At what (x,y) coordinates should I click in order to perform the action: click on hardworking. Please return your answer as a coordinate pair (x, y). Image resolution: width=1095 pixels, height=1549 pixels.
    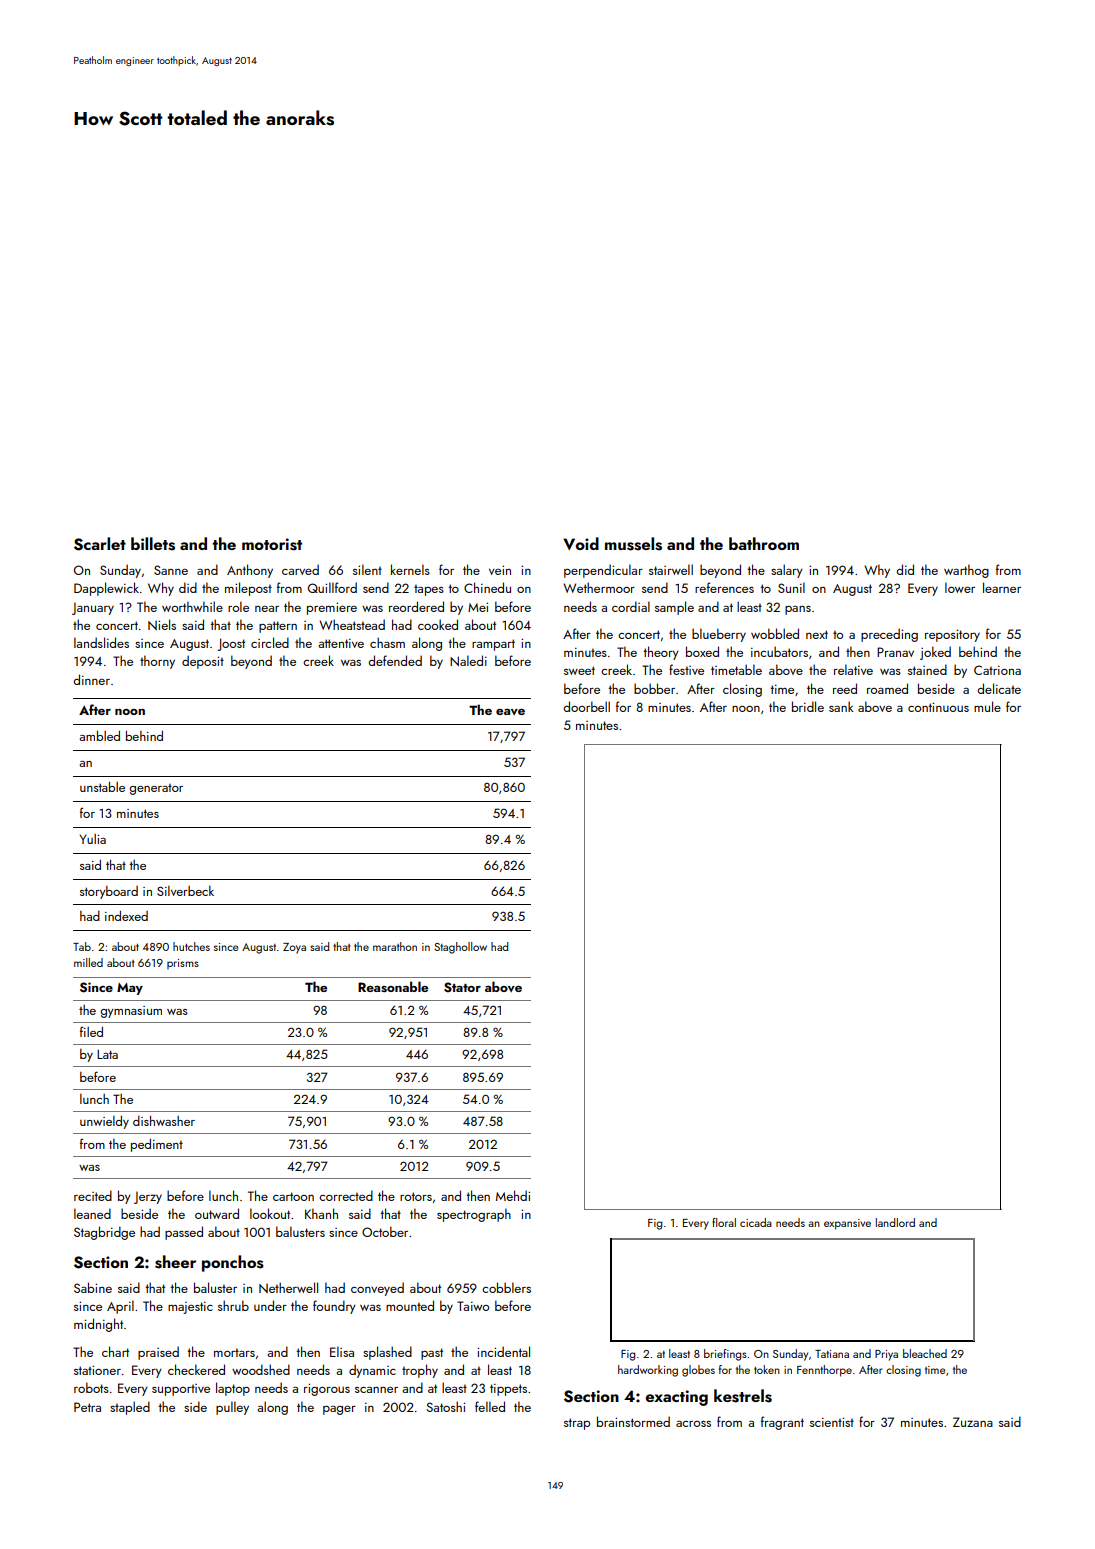
    Looking at the image, I should click on (648, 1371).
